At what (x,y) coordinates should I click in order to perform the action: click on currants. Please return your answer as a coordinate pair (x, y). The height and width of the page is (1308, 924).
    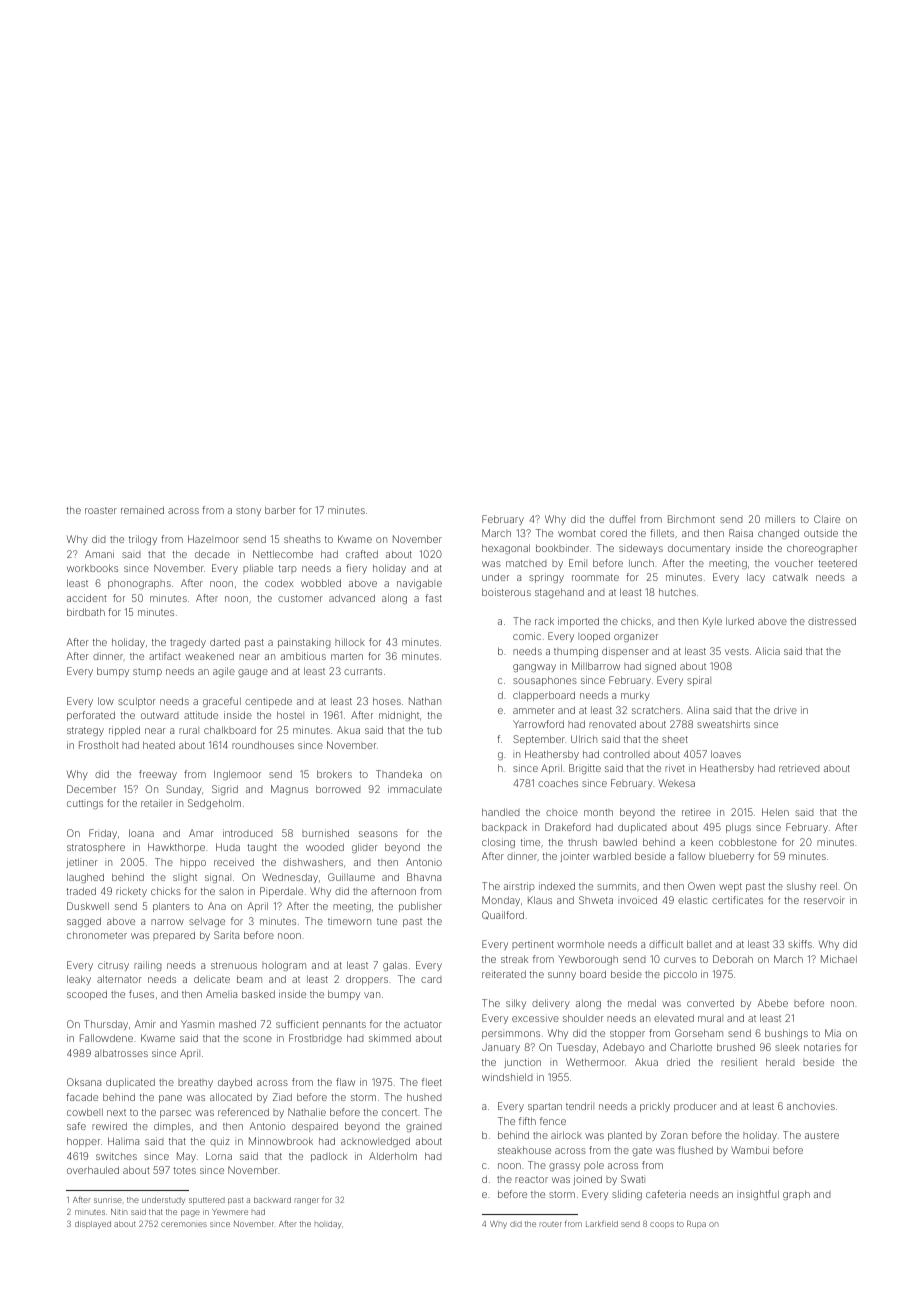
    Looking at the image, I should click on (363, 671).
